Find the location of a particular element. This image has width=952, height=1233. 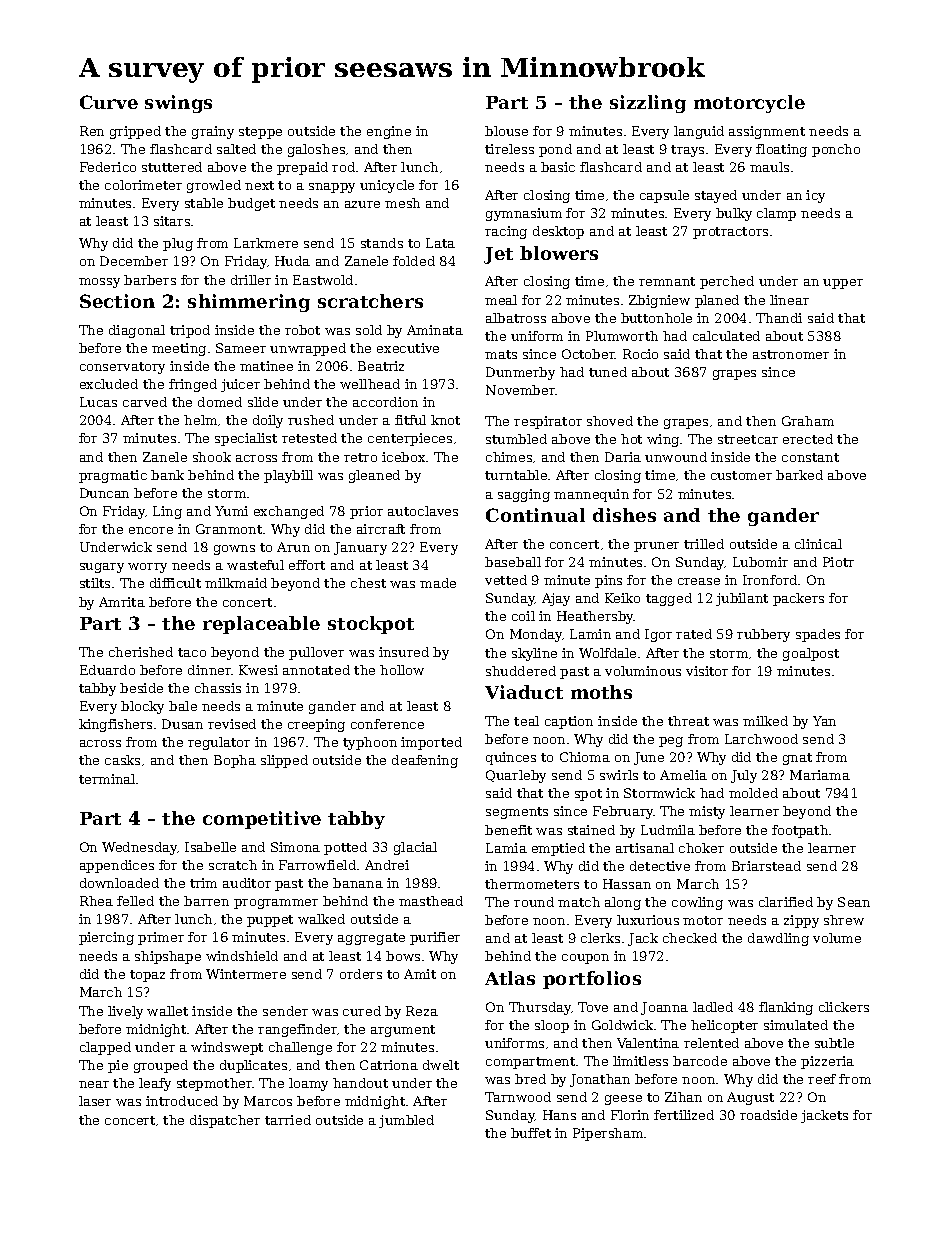

Curve is located at coordinates (109, 102).
